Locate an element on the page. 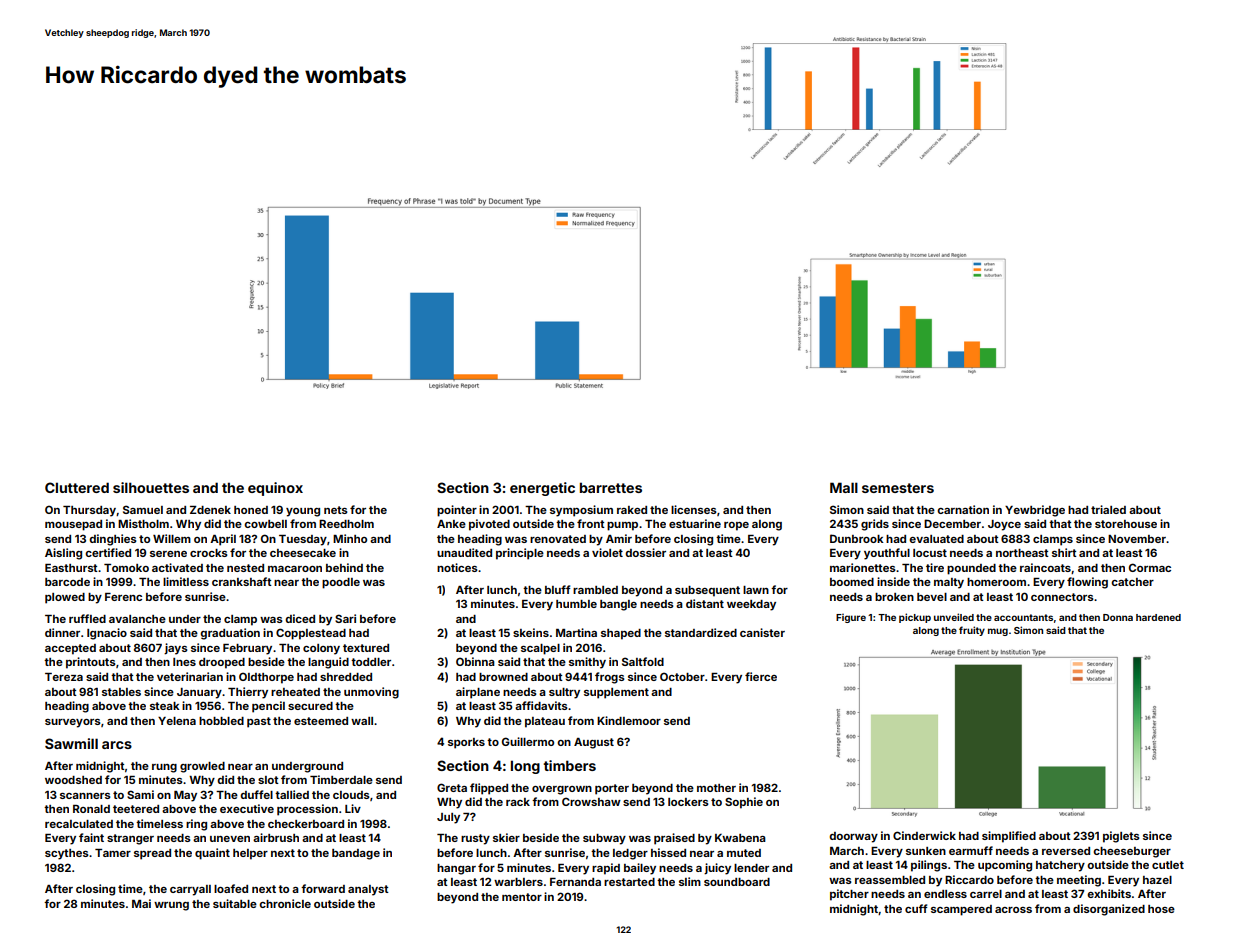  carnation is located at coordinates (963, 509).
